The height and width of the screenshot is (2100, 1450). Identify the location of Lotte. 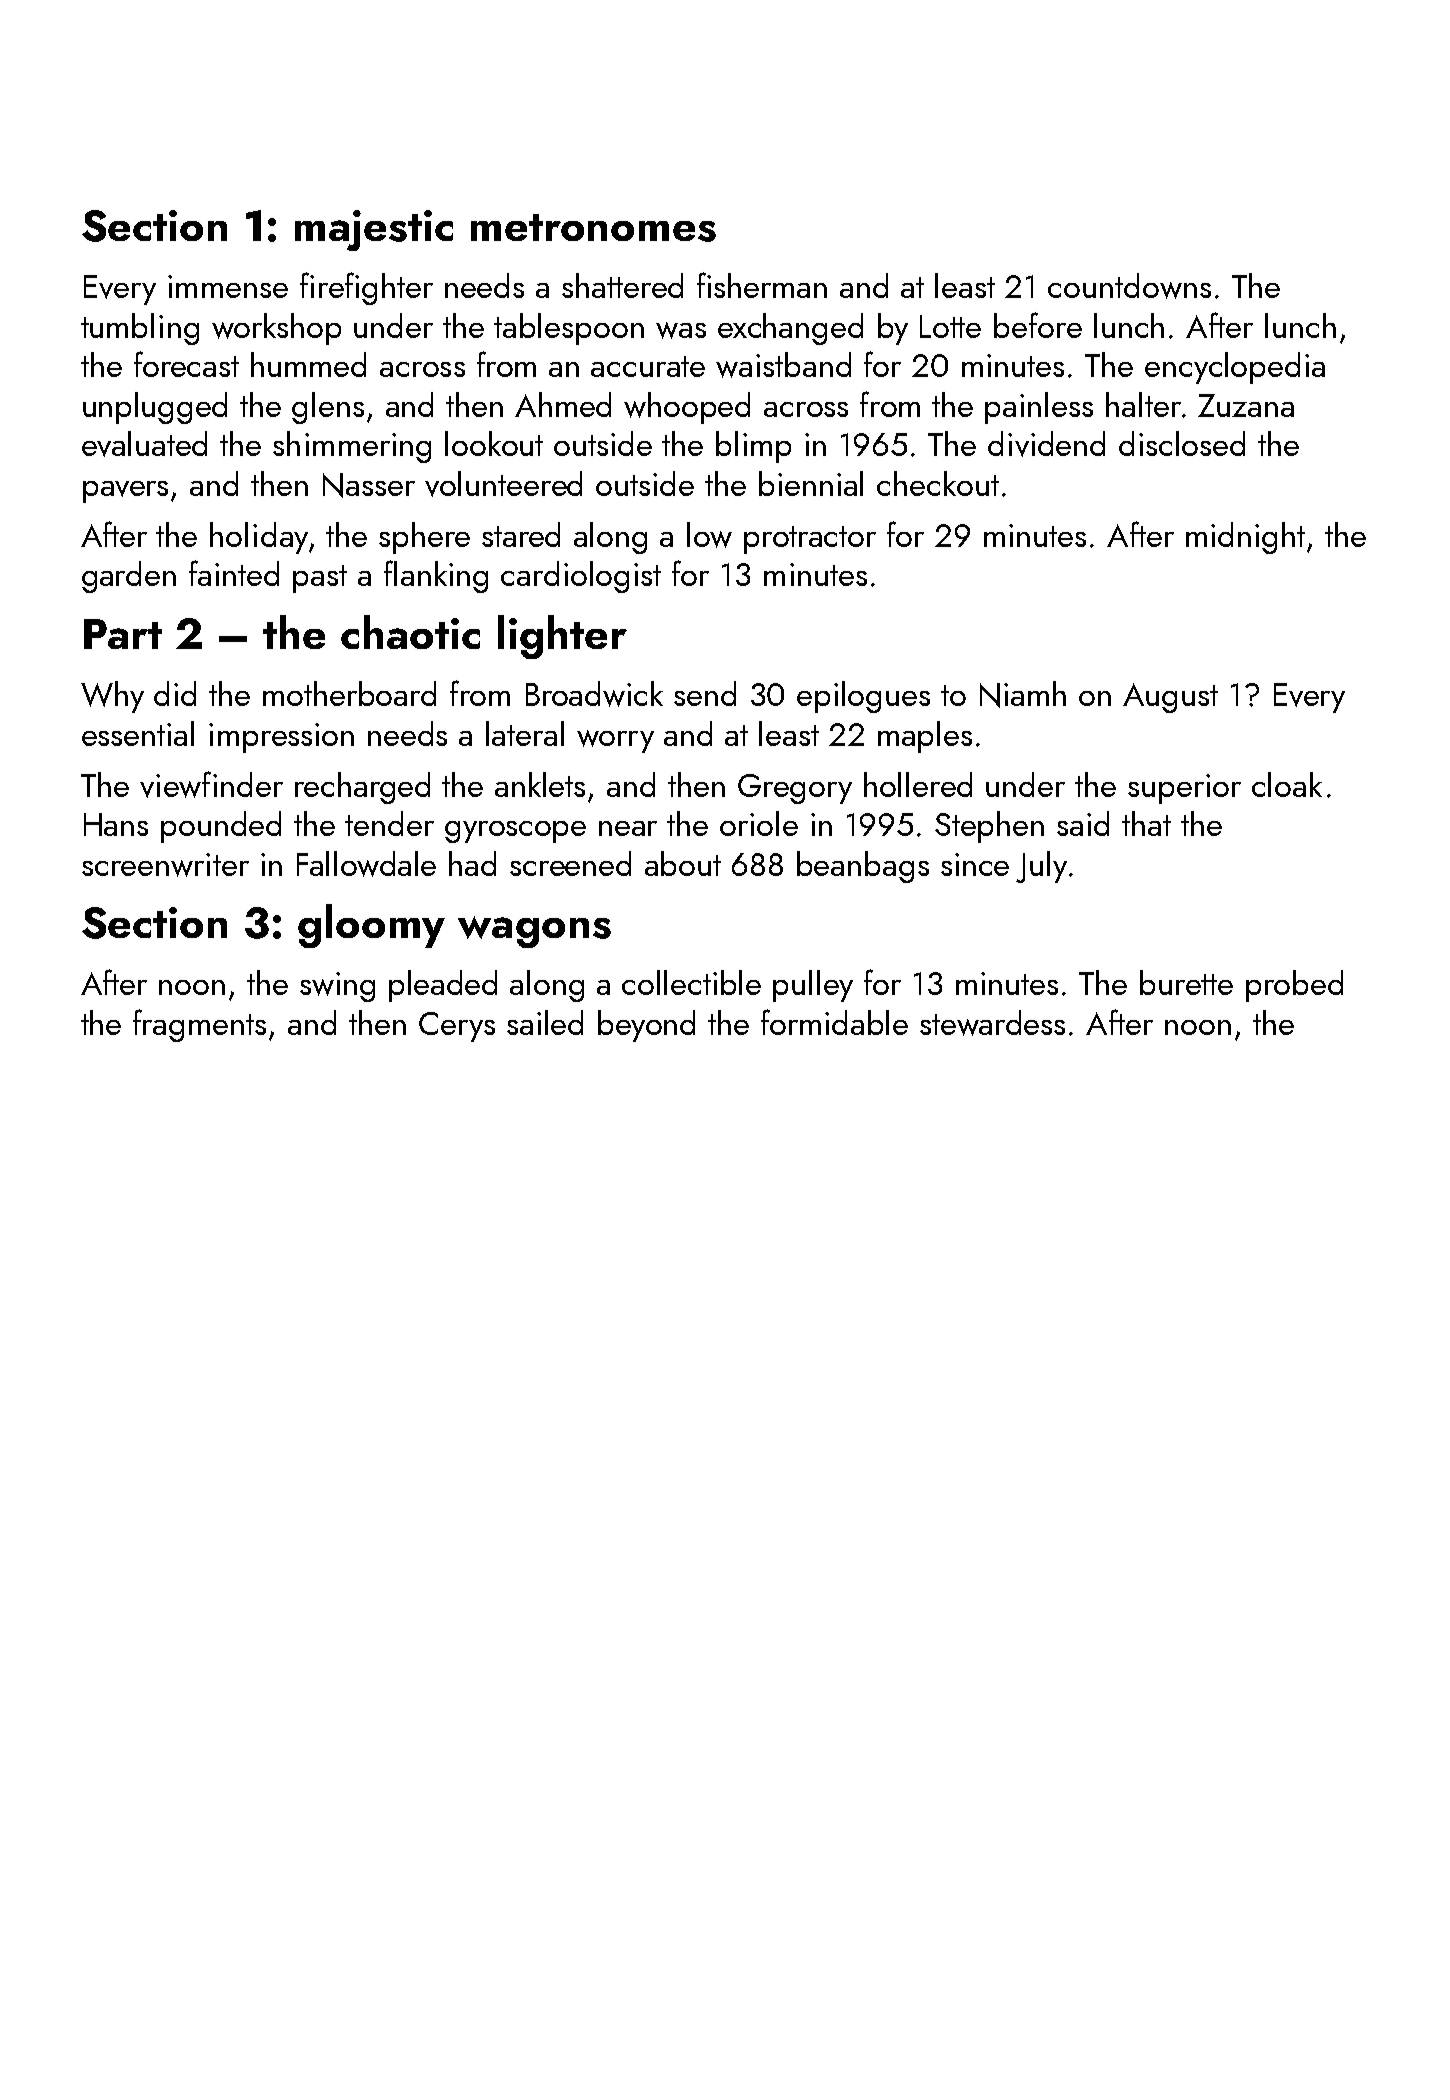
(950, 326).
